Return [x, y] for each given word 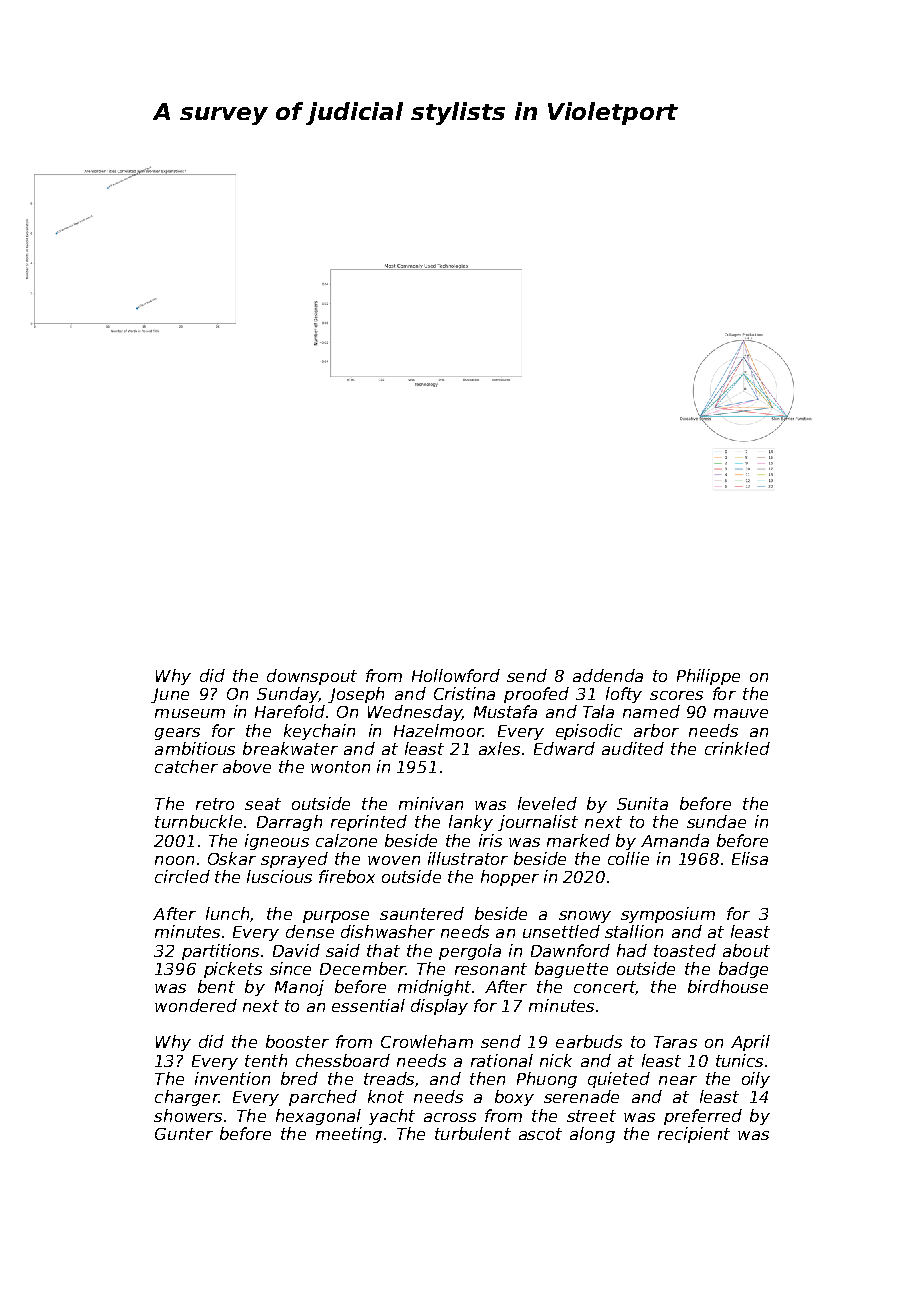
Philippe [708, 677]
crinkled [737, 748]
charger [186, 1098]
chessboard [343, 1060]
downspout [312, 677]
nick [556, 1060]
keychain [319, 732]
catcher [186, 766]
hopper [510, 878]
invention [232, 1078]
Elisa [750, 858]
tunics [739, 1060]
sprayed [294, 860]
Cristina [464, 693]
